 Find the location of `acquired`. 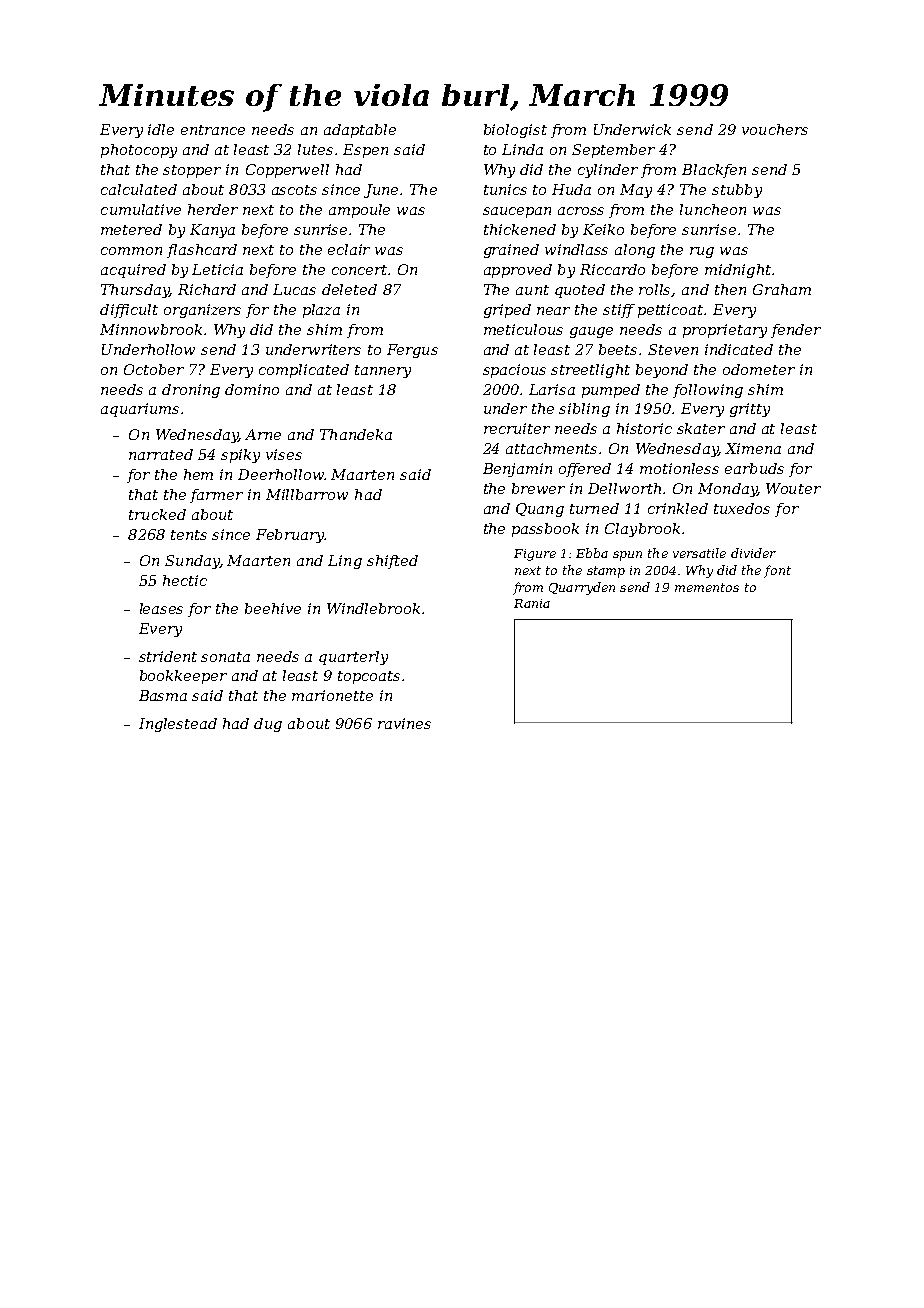

acquired is located at coordinates (133, 271).
